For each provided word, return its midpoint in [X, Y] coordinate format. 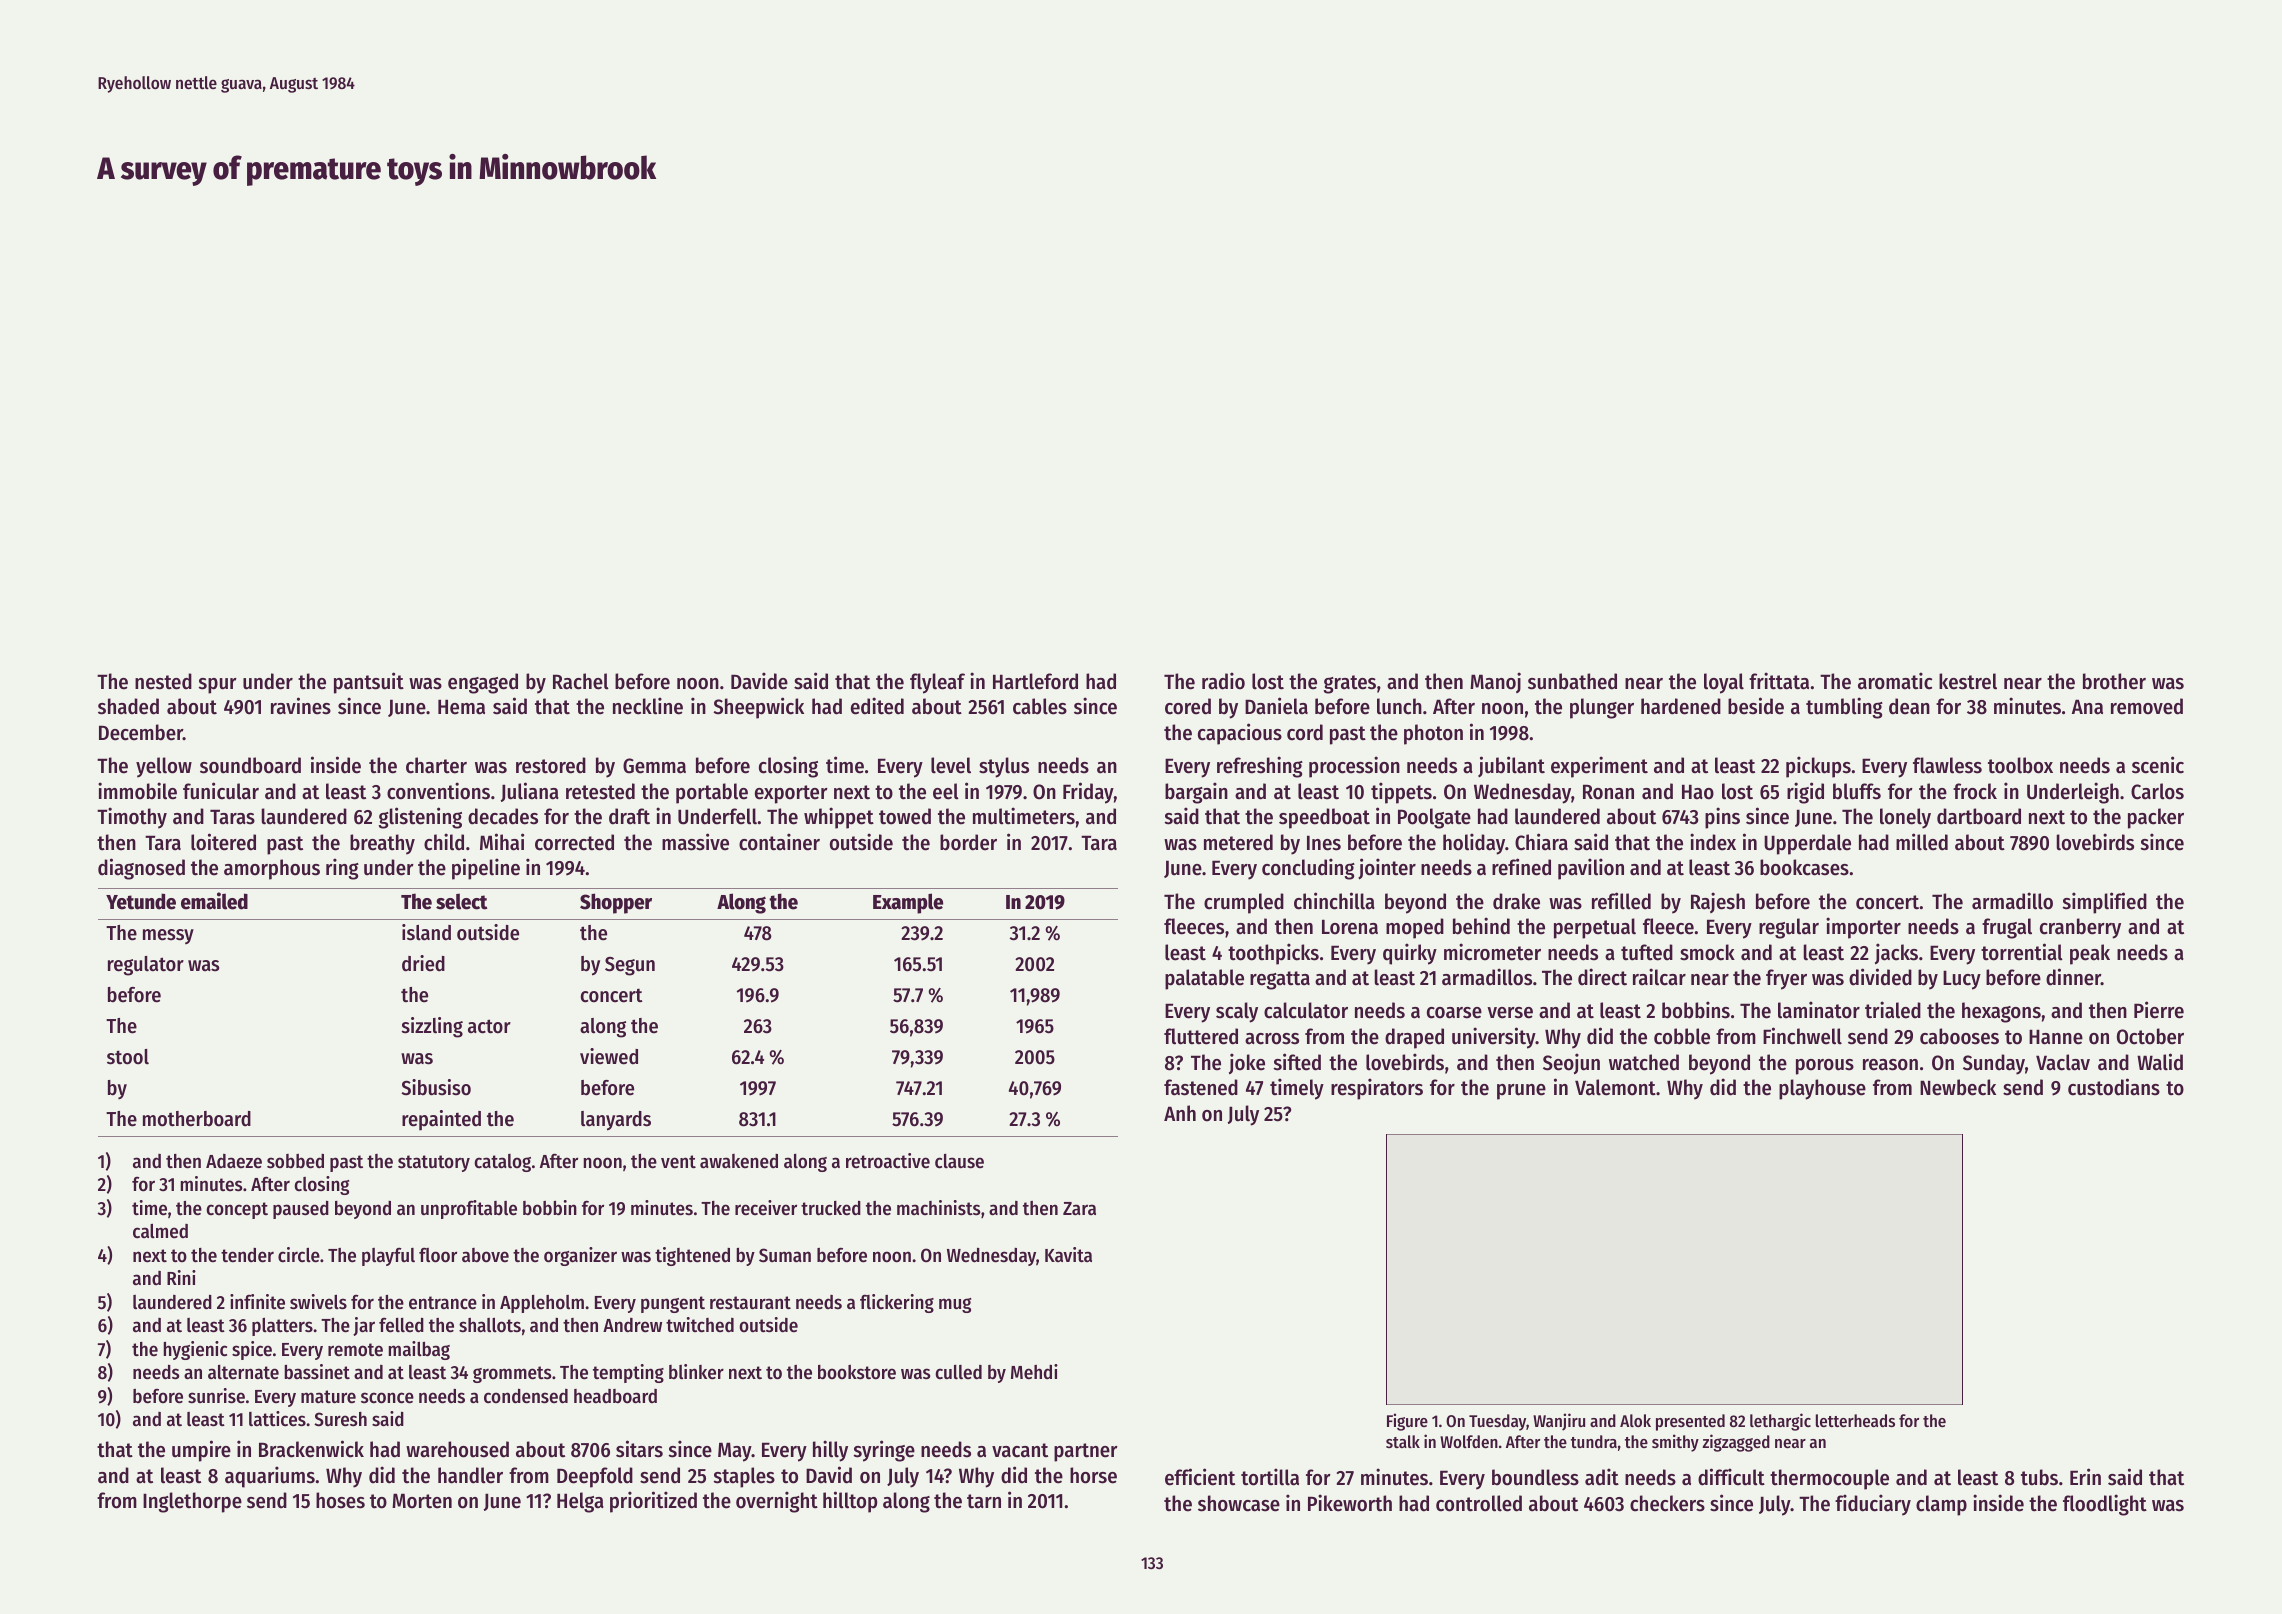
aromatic [1895, 681]
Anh [1180, 1113]
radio [1223, 681]
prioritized [653, 1502]
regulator [146, 966]
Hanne [2056, 1037]
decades [503, 816]
